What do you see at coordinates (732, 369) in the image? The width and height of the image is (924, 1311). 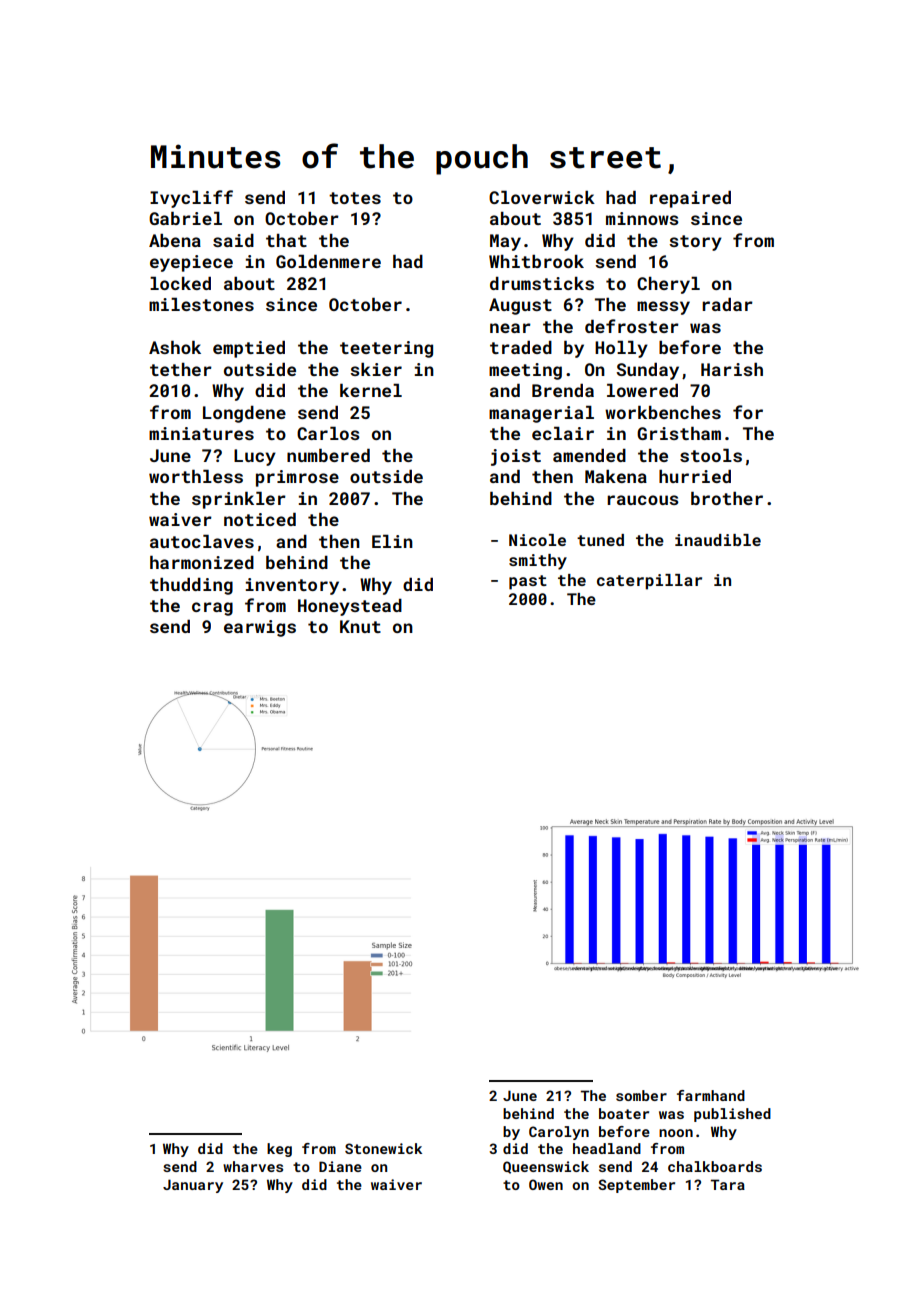 I see `Harish` at bounding box center [732, 369].
